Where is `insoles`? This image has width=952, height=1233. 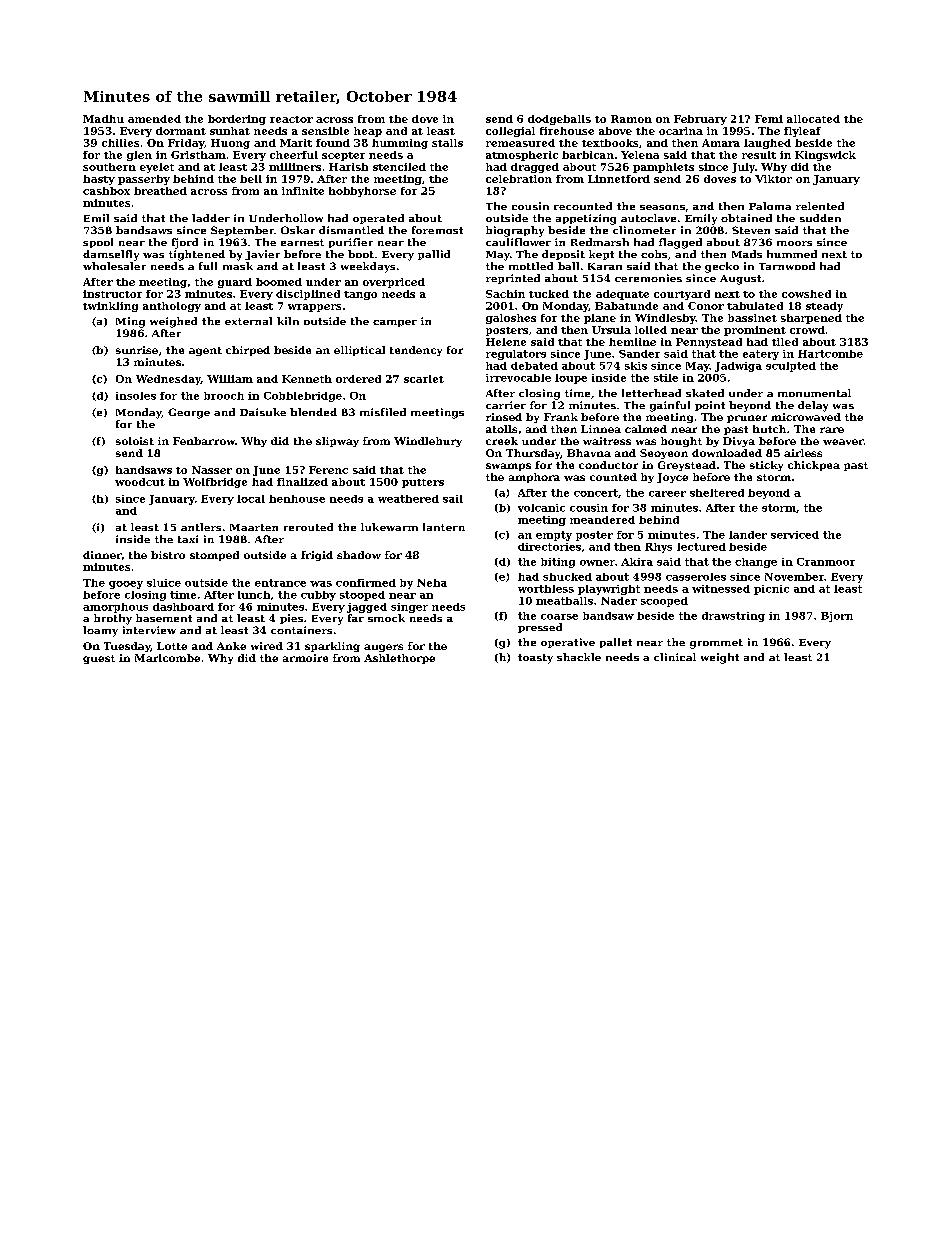 insoles is located at coordinates (136, 396).
